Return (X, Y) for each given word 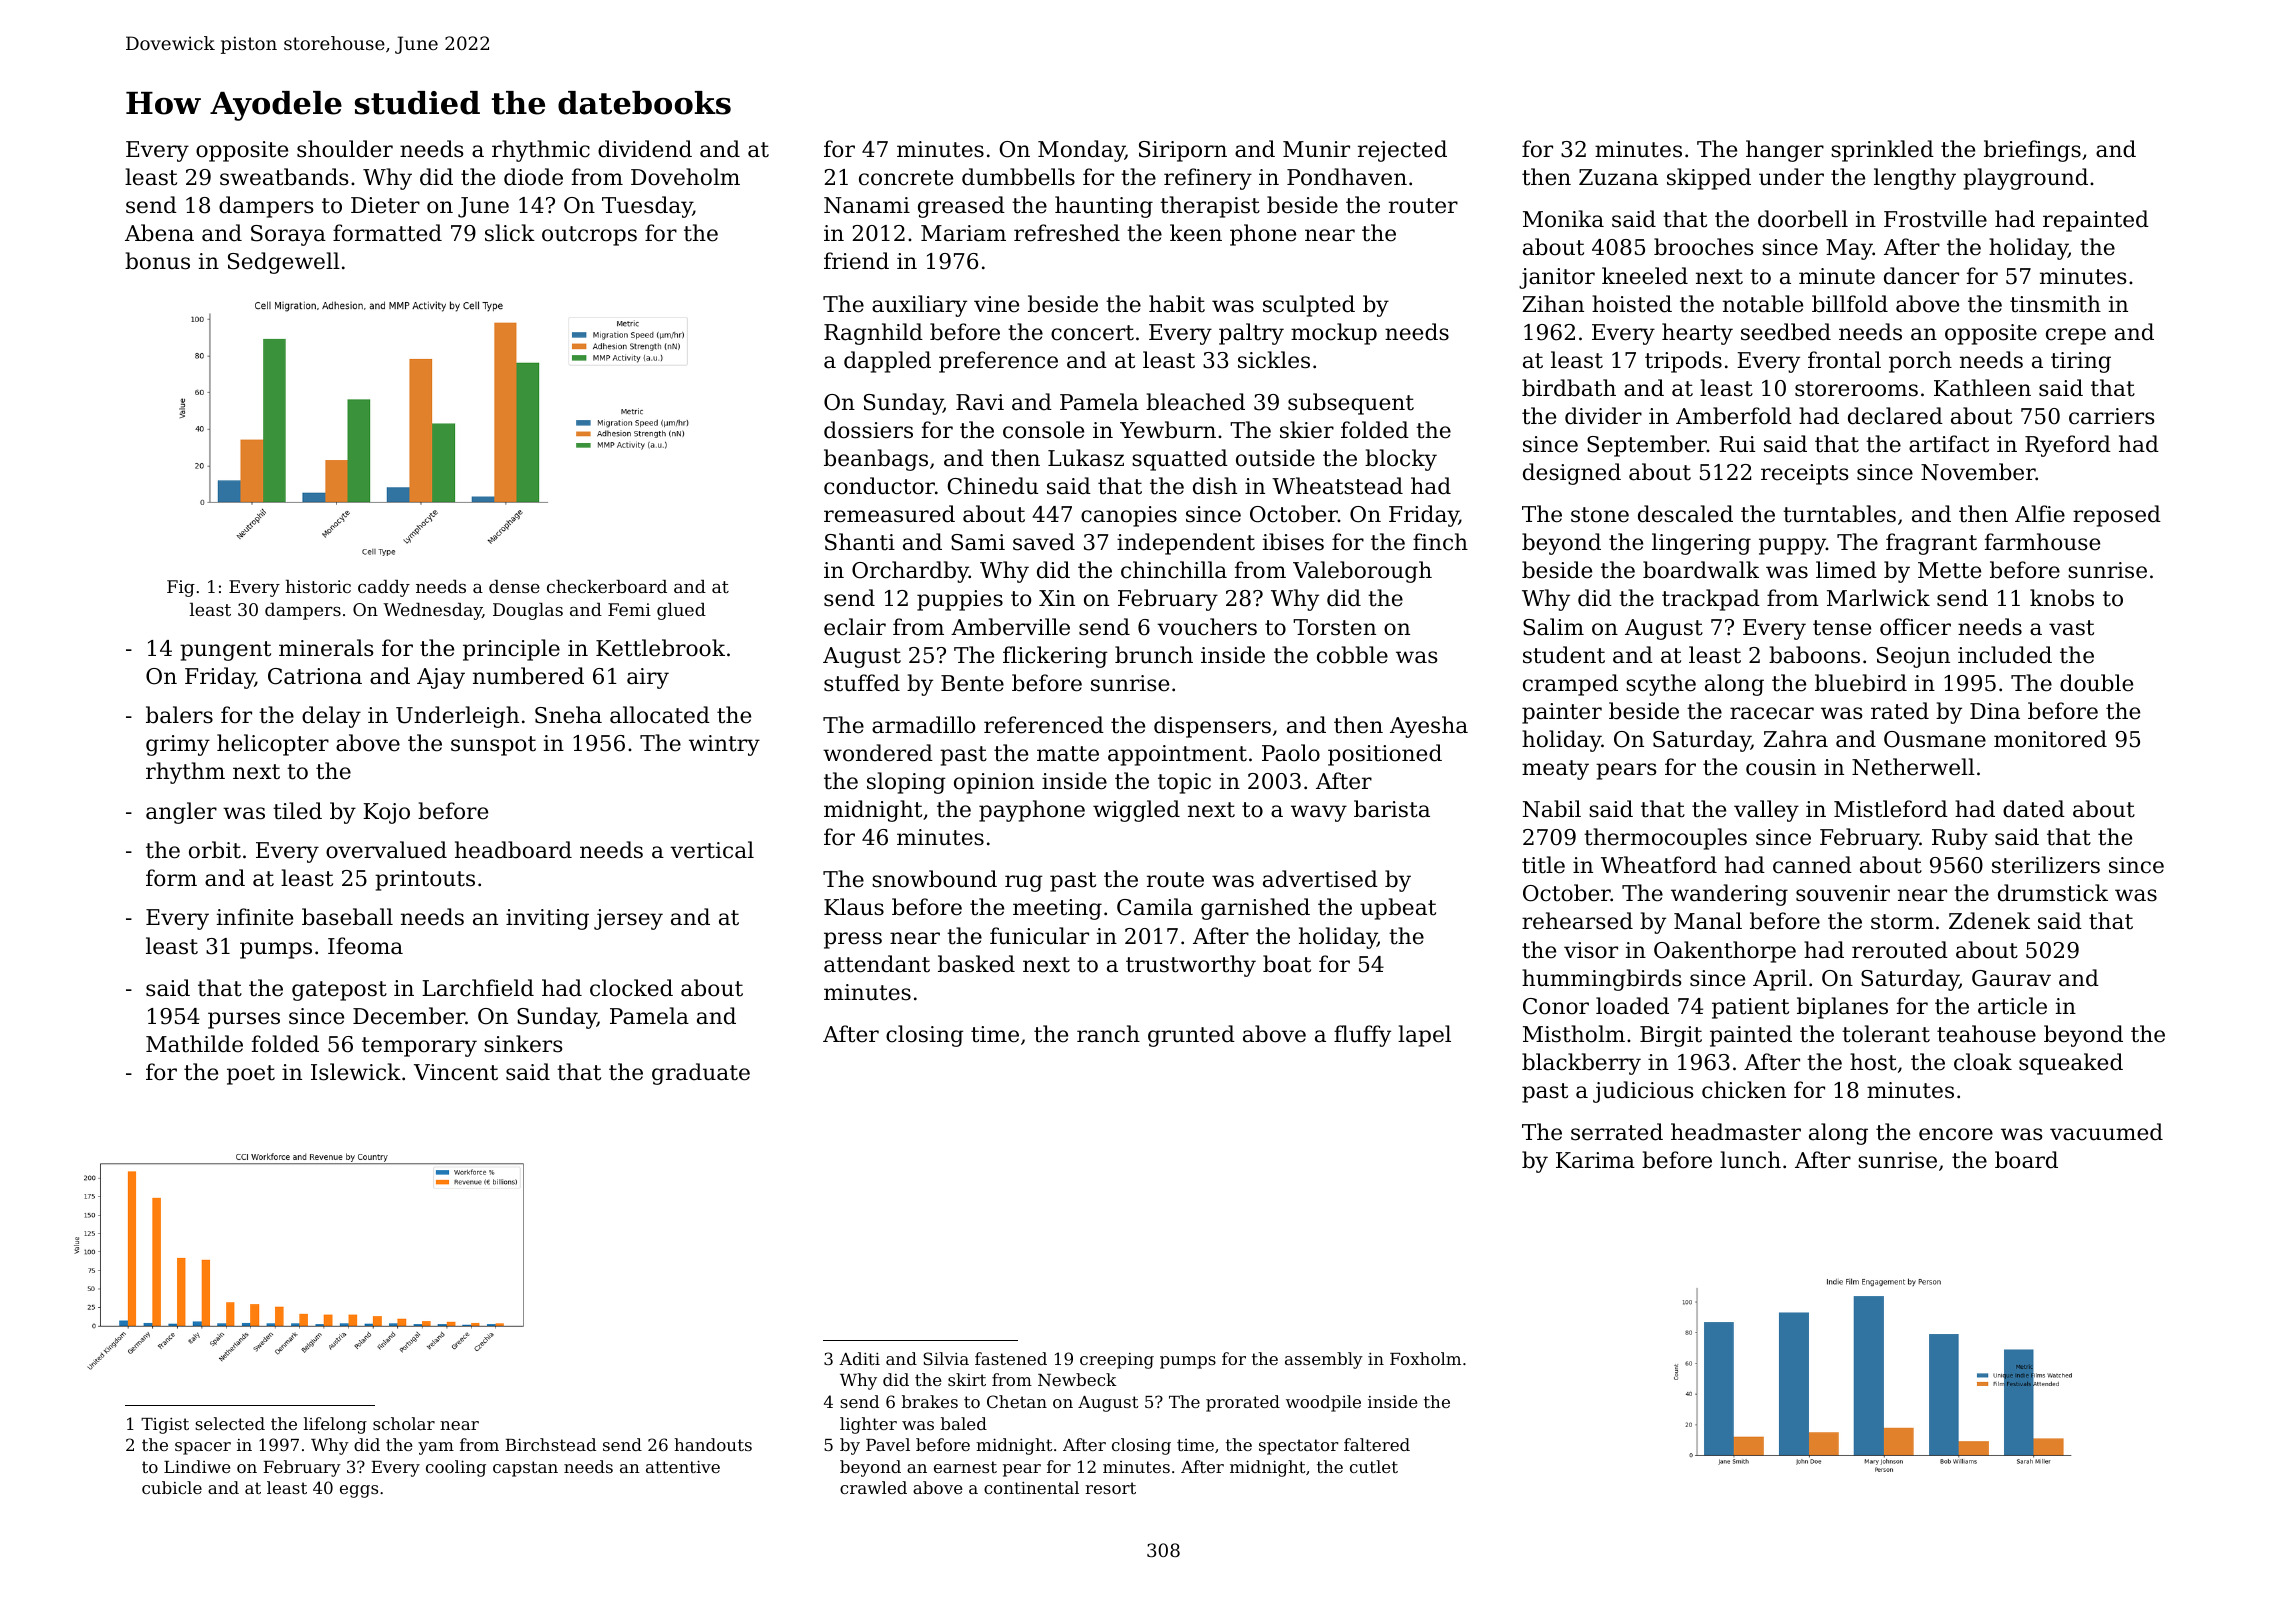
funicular (1039, 936)
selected (230, 1423)
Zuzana (1618, 177)
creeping (1117, 1361)
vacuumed (2106, 1132)
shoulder (345, 149)
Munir (1316, 149)
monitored (2050, 739)
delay (331, 717)
